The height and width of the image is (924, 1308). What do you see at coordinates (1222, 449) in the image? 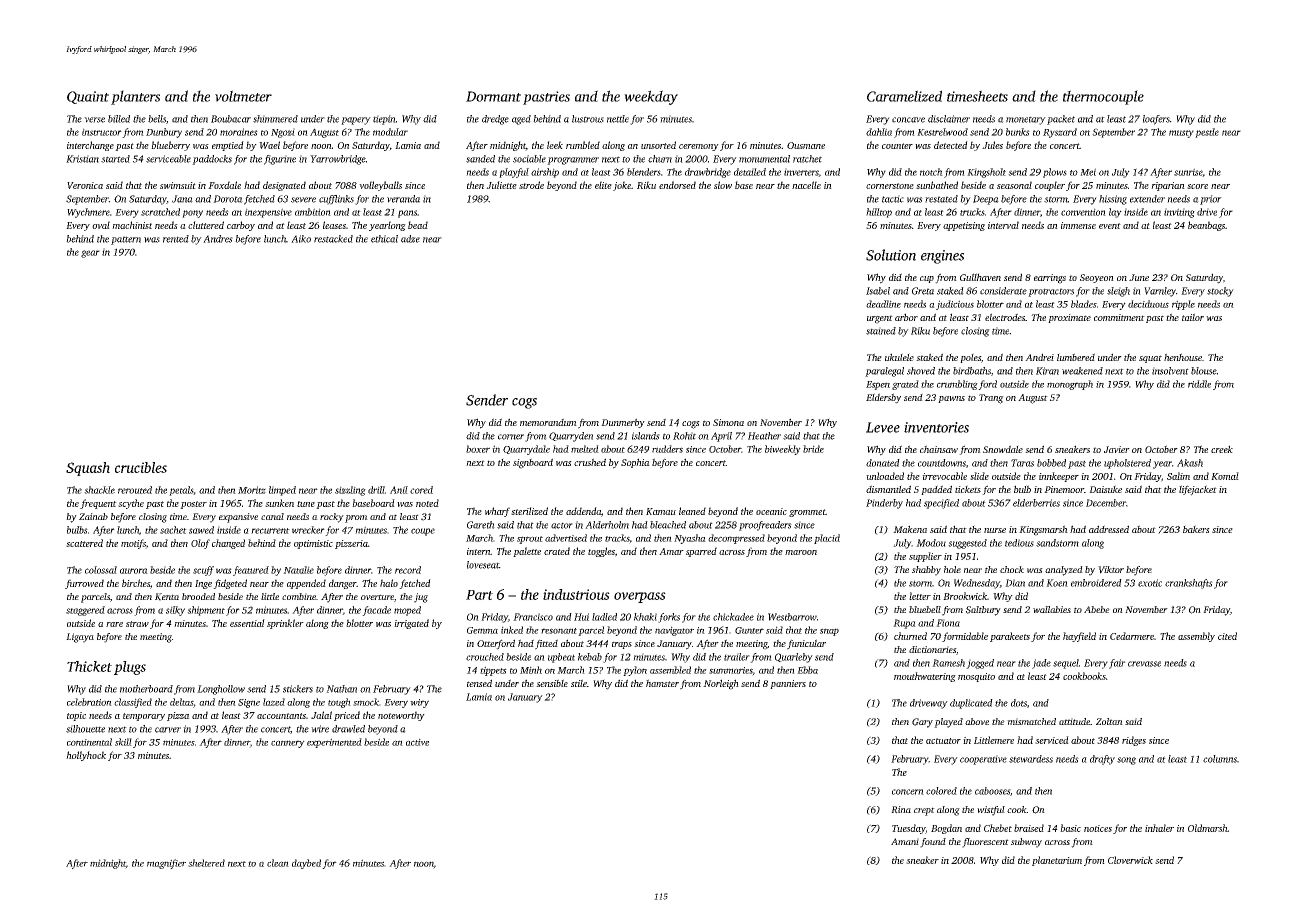
I see `creek` at bounding box center [1222, 449].
